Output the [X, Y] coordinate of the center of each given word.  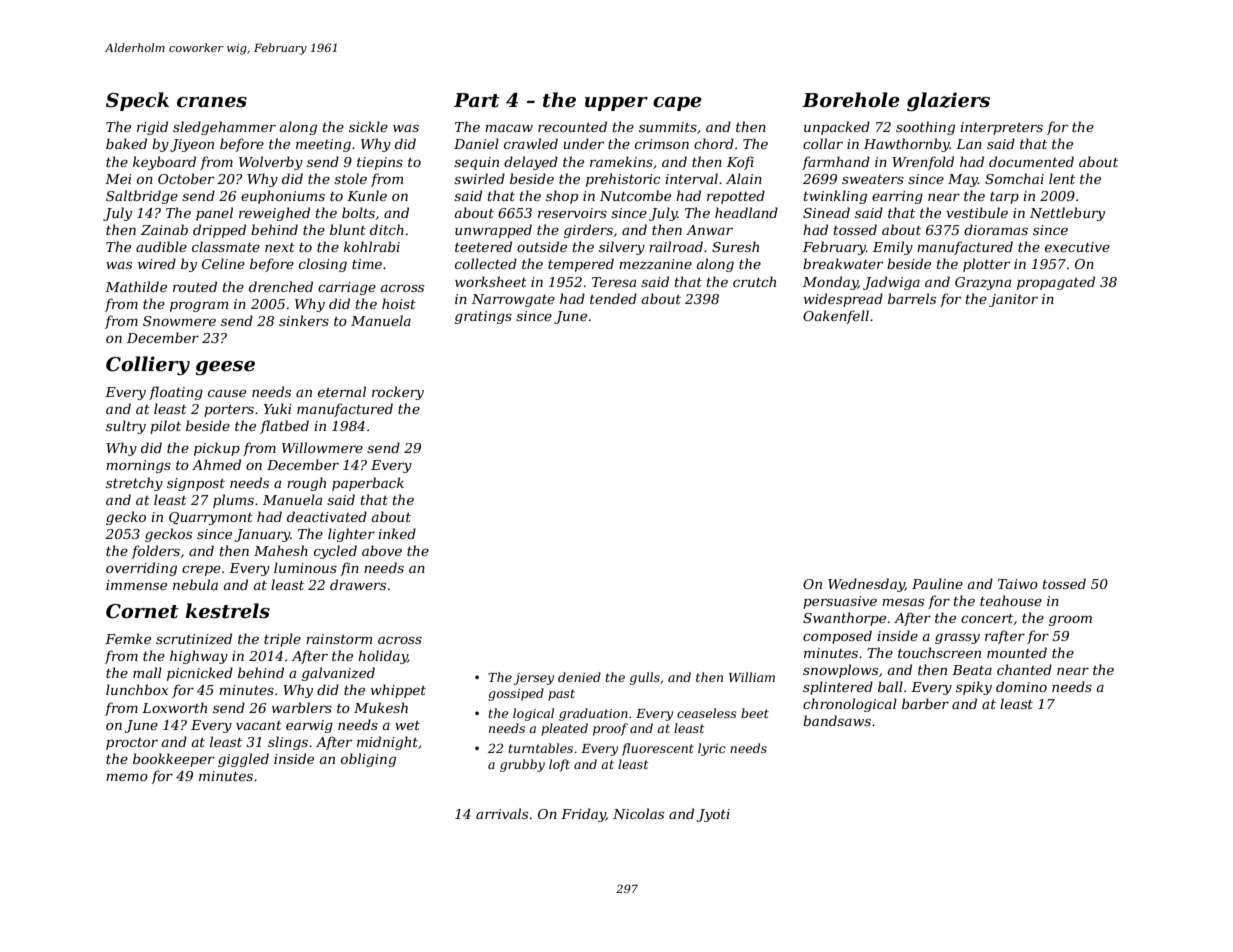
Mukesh [381, 707]
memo [127, 777]
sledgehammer [224, 128]
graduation [593, 714]
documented [1031, 161]
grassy [957, 638]
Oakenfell [836, 317]
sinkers [304, 320]
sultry [126, 427]
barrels [912, 298]
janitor [1013, 300]
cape [677, 104]
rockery [398, 393]
